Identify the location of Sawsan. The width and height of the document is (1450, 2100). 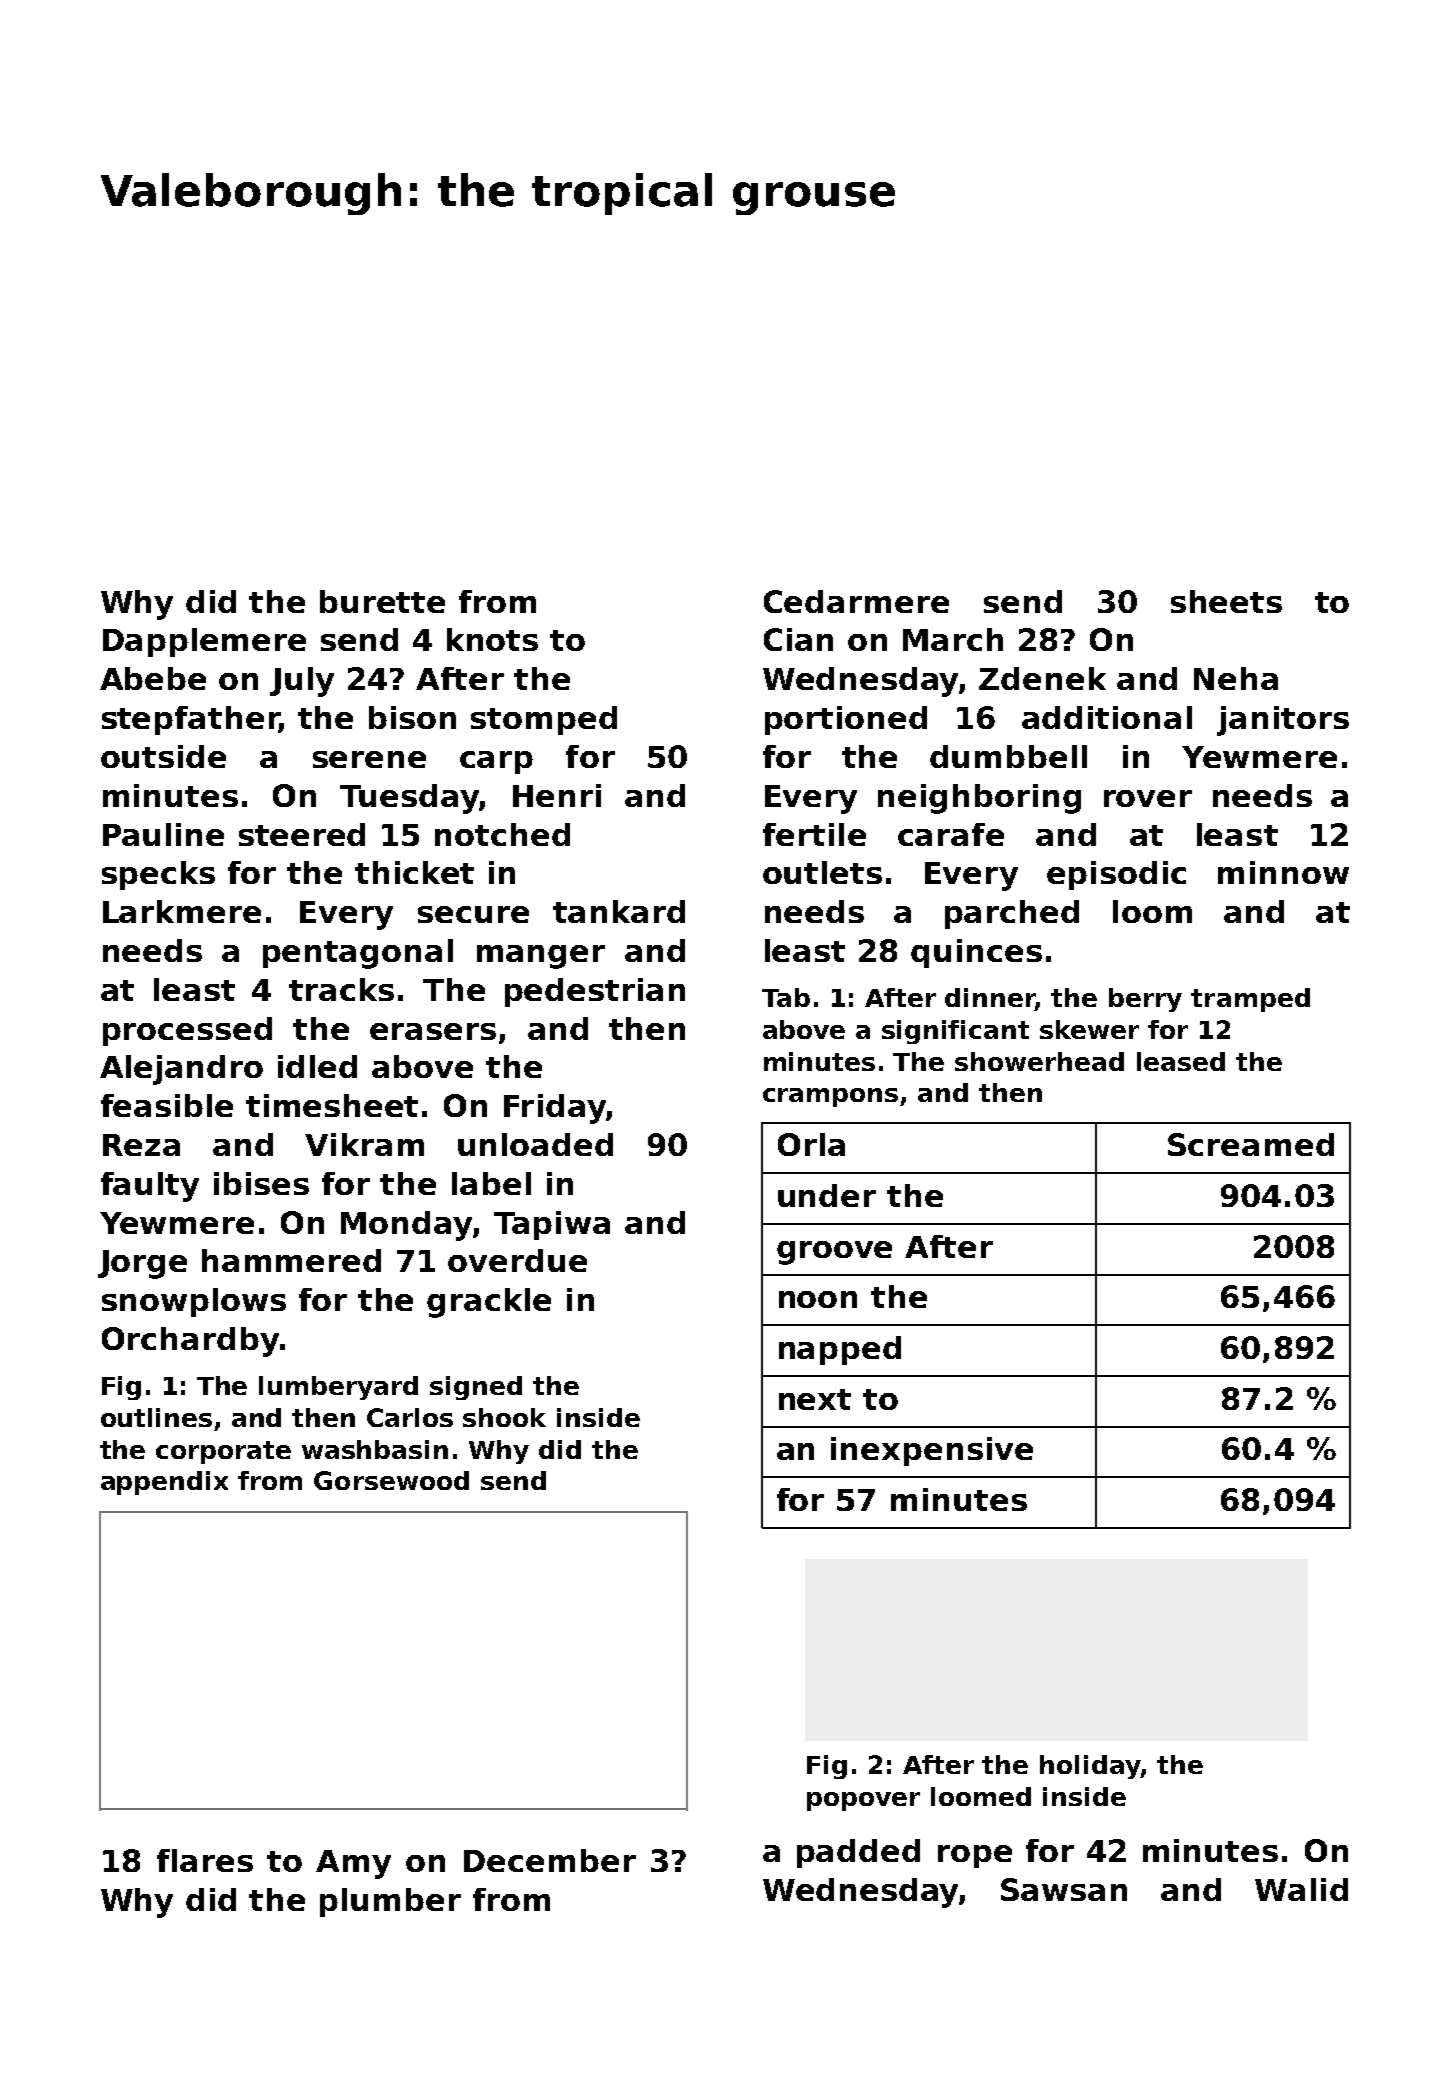
(1064, 1889).
